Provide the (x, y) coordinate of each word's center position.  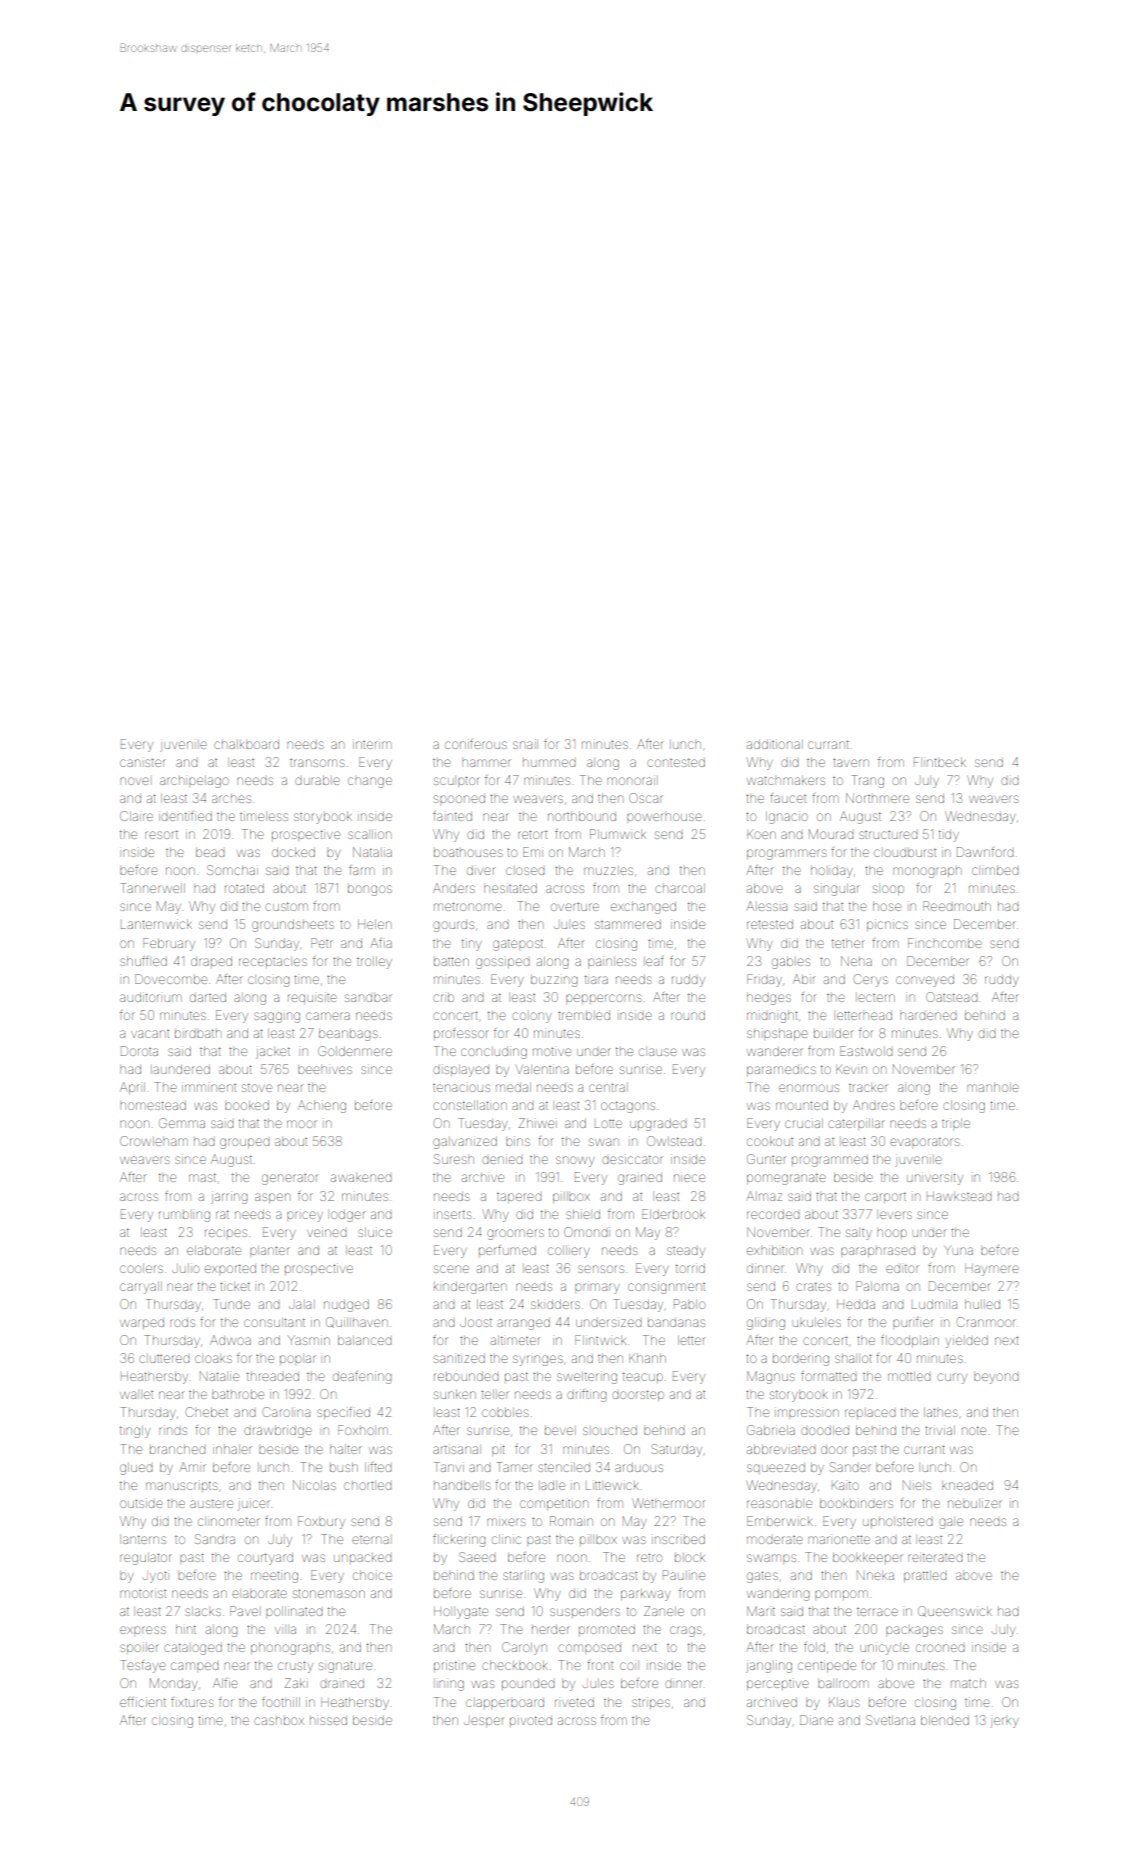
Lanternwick (156, 924)
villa (285, 1630)
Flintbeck (940, 762)
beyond (996, 1378)
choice (372, 1575)
